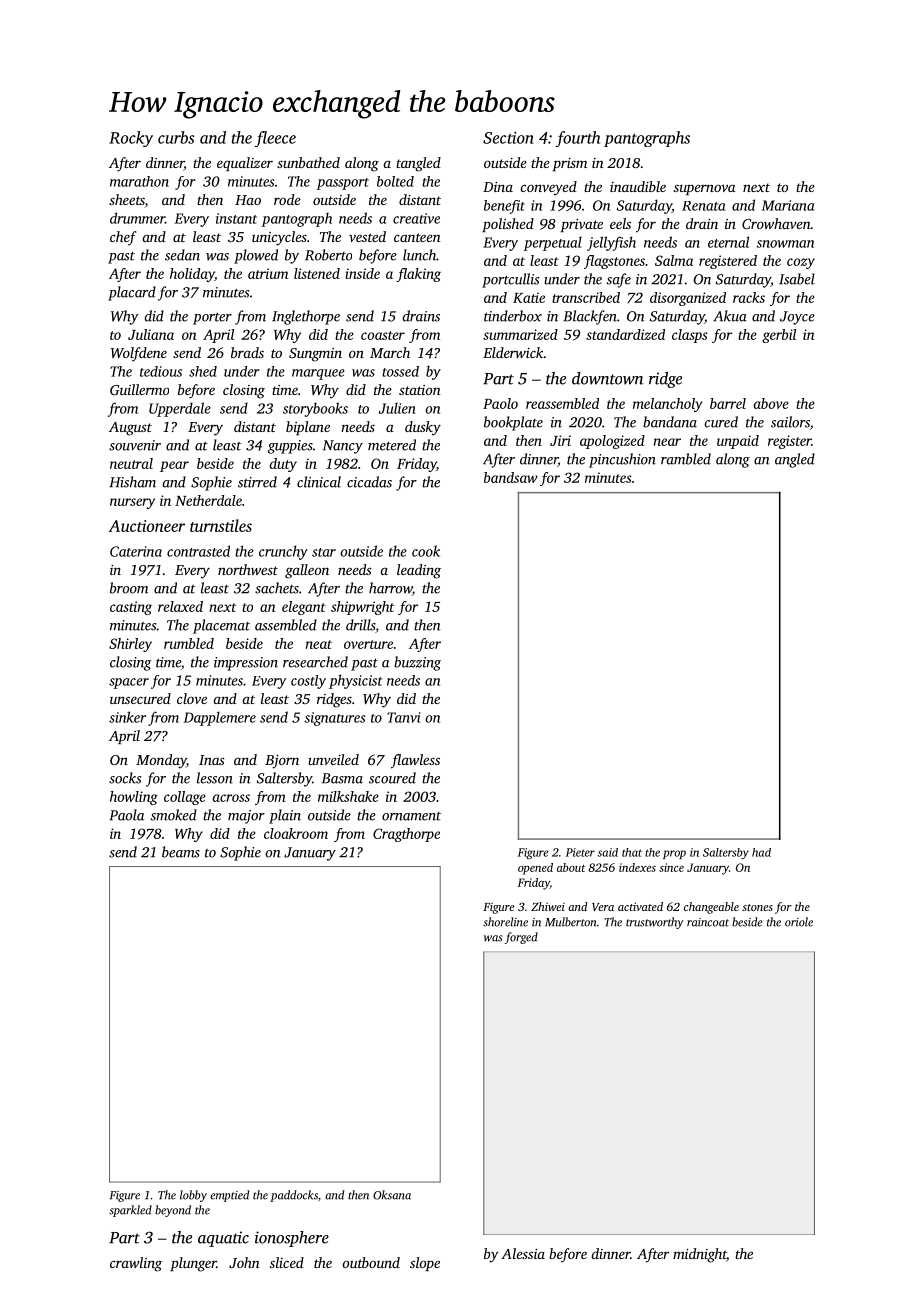 The height and width of the screenshot is (1308, 924). Describe the element at coordinates (508, 138) in the screenshot. I see `Section` at that location.
